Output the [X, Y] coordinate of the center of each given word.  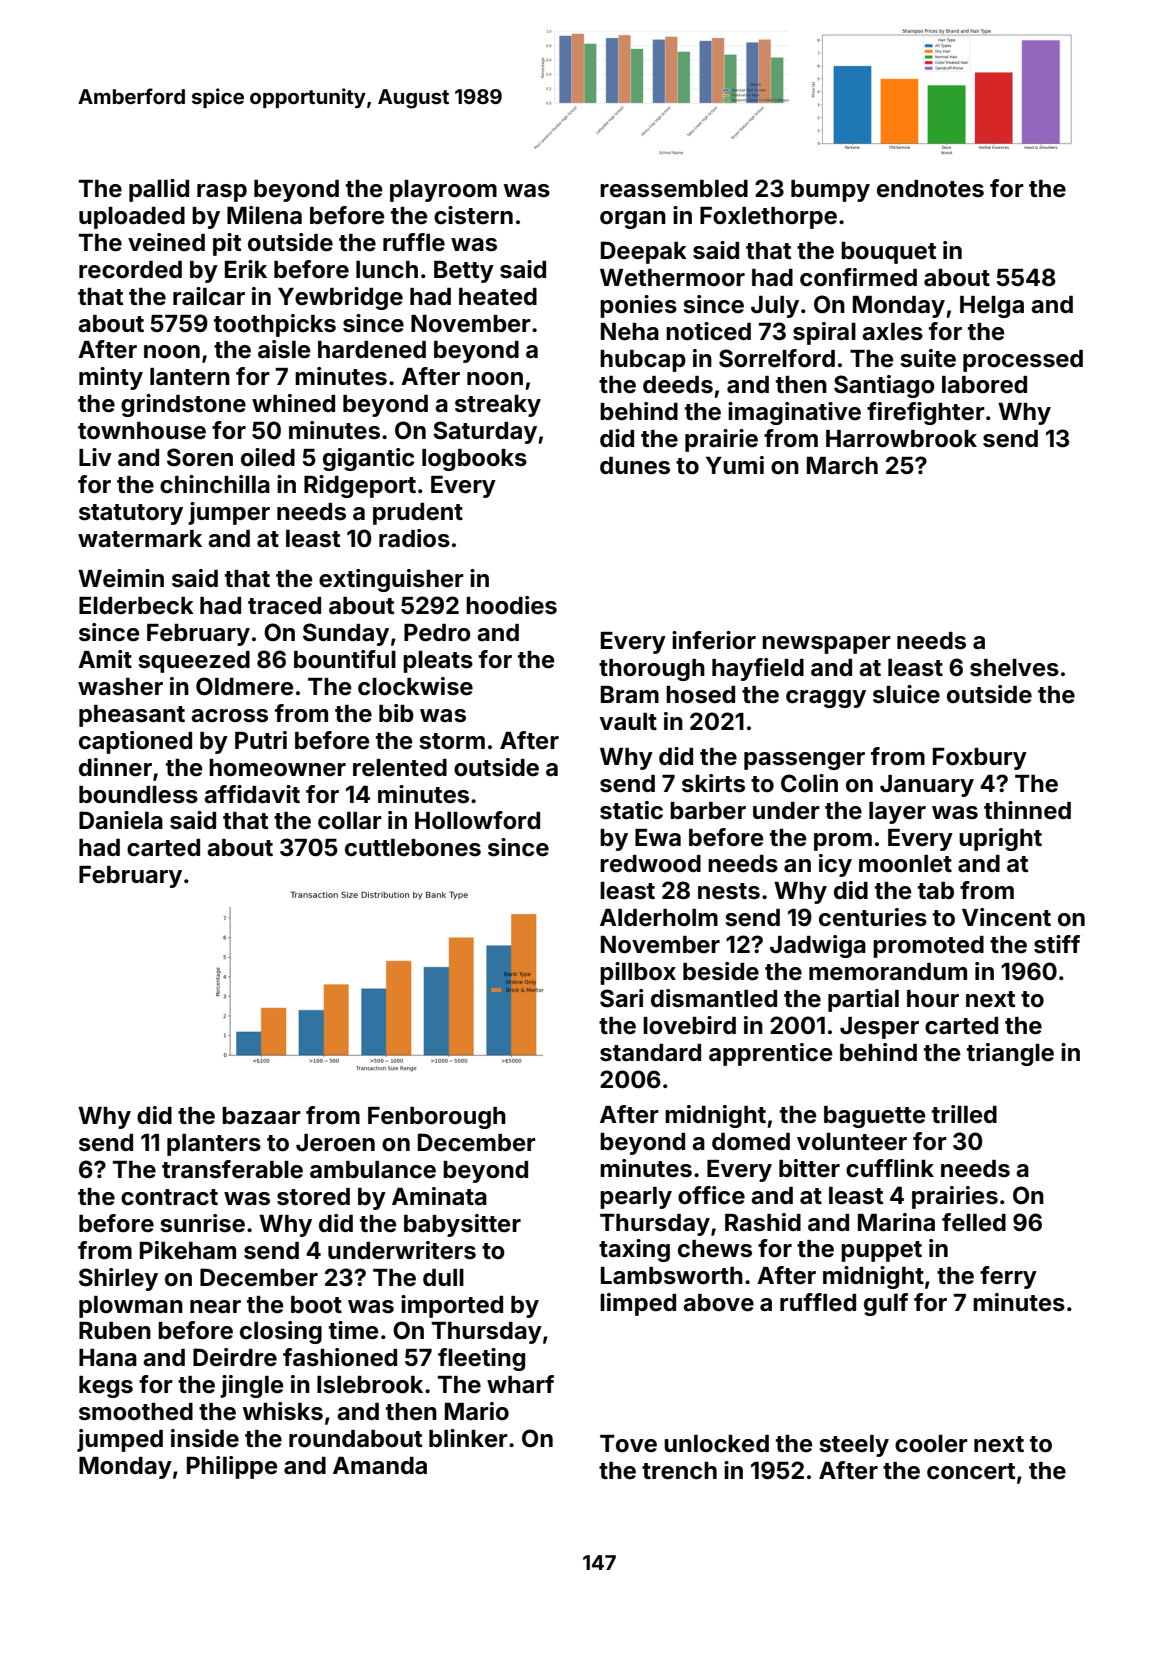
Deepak [644, 252]
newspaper [826, 645]
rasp [222, 193]
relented [400, 768]
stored [313, 1197]
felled [974, 1222]
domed [751, 1142]
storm [452, 741]
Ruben [115, 1331]
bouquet [888, 253]
